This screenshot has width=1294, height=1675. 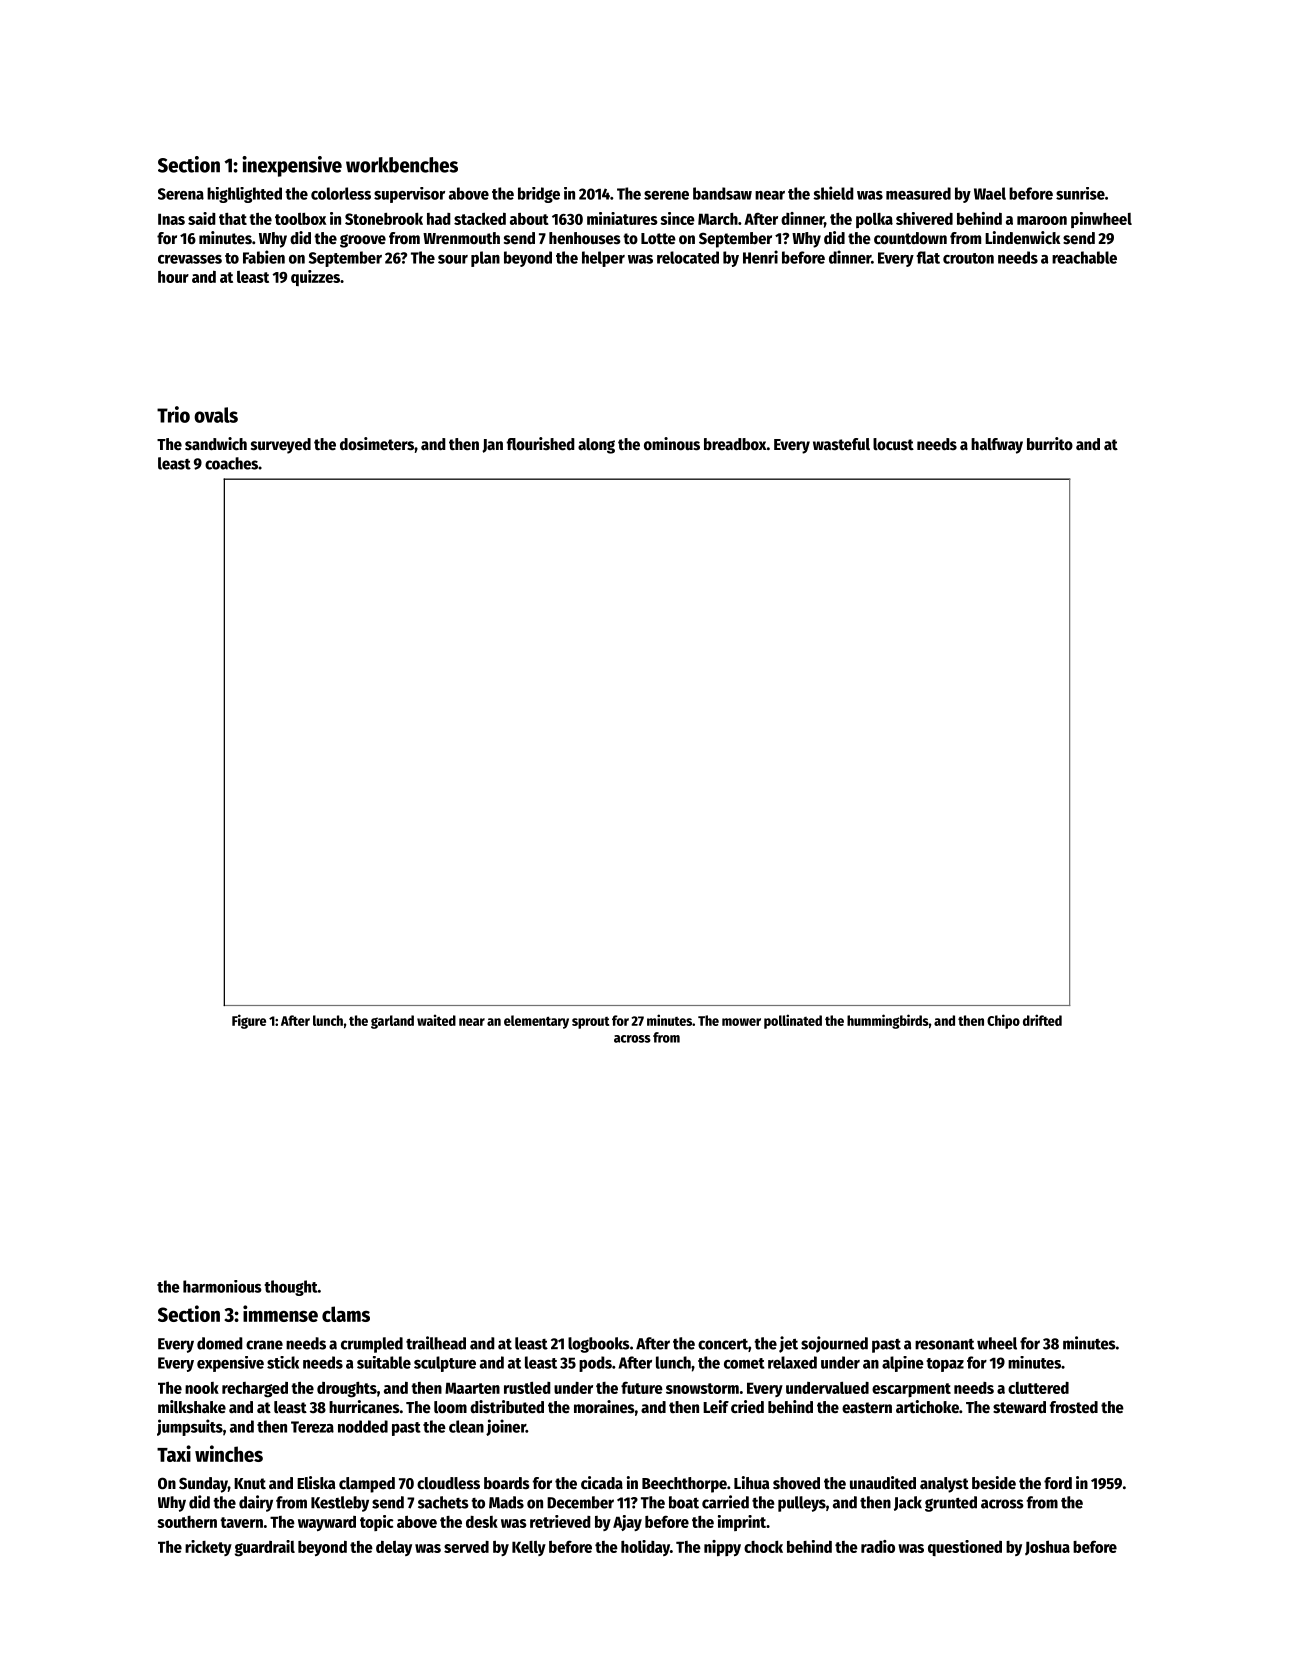 I want to click on burrito, so click(x=1050, y=444).
